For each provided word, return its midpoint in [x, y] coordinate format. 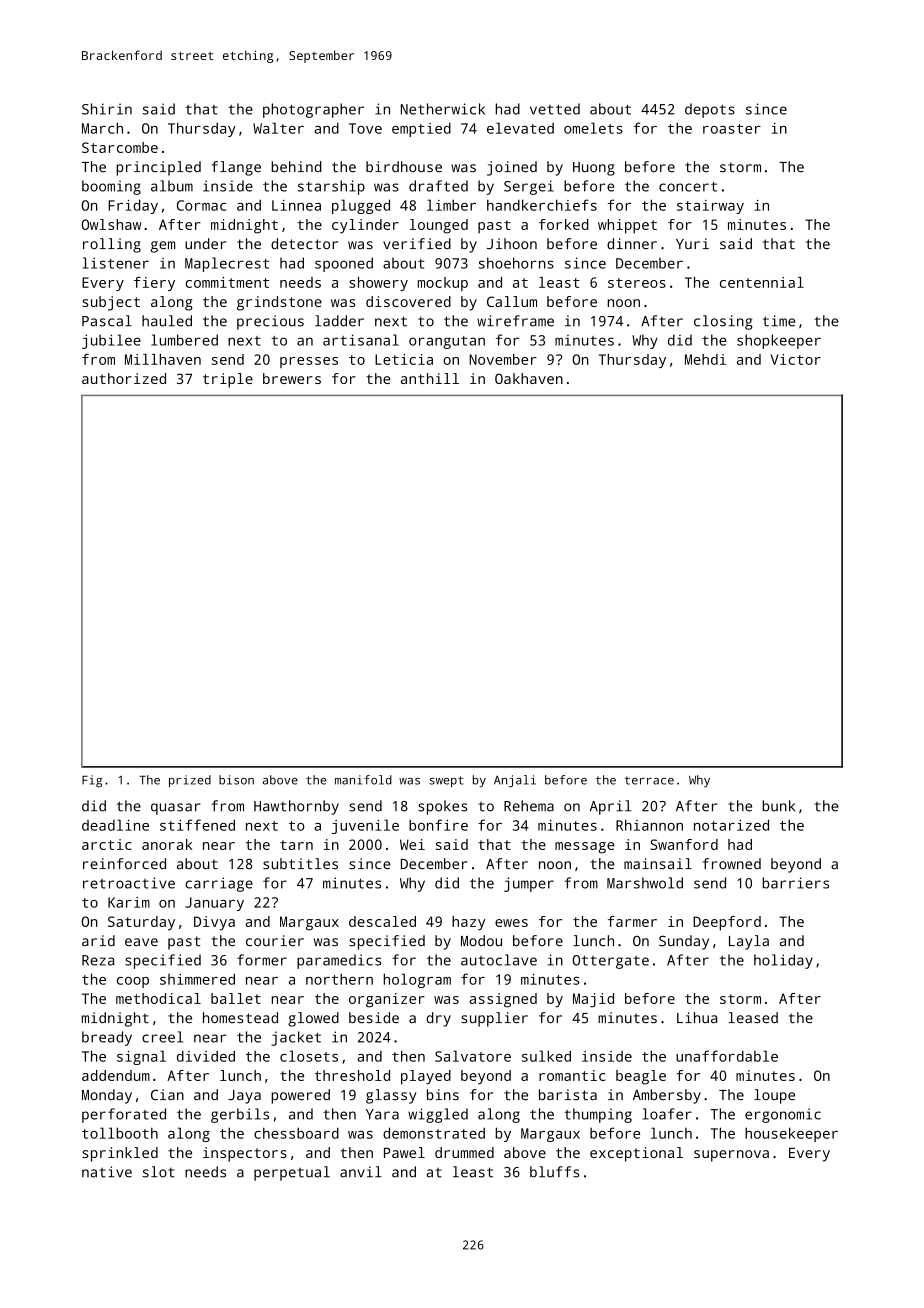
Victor [796, 359]
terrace [649, 780]
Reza [98, 960]
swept [446, 782]
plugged [361, 206]
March [102, 128]
